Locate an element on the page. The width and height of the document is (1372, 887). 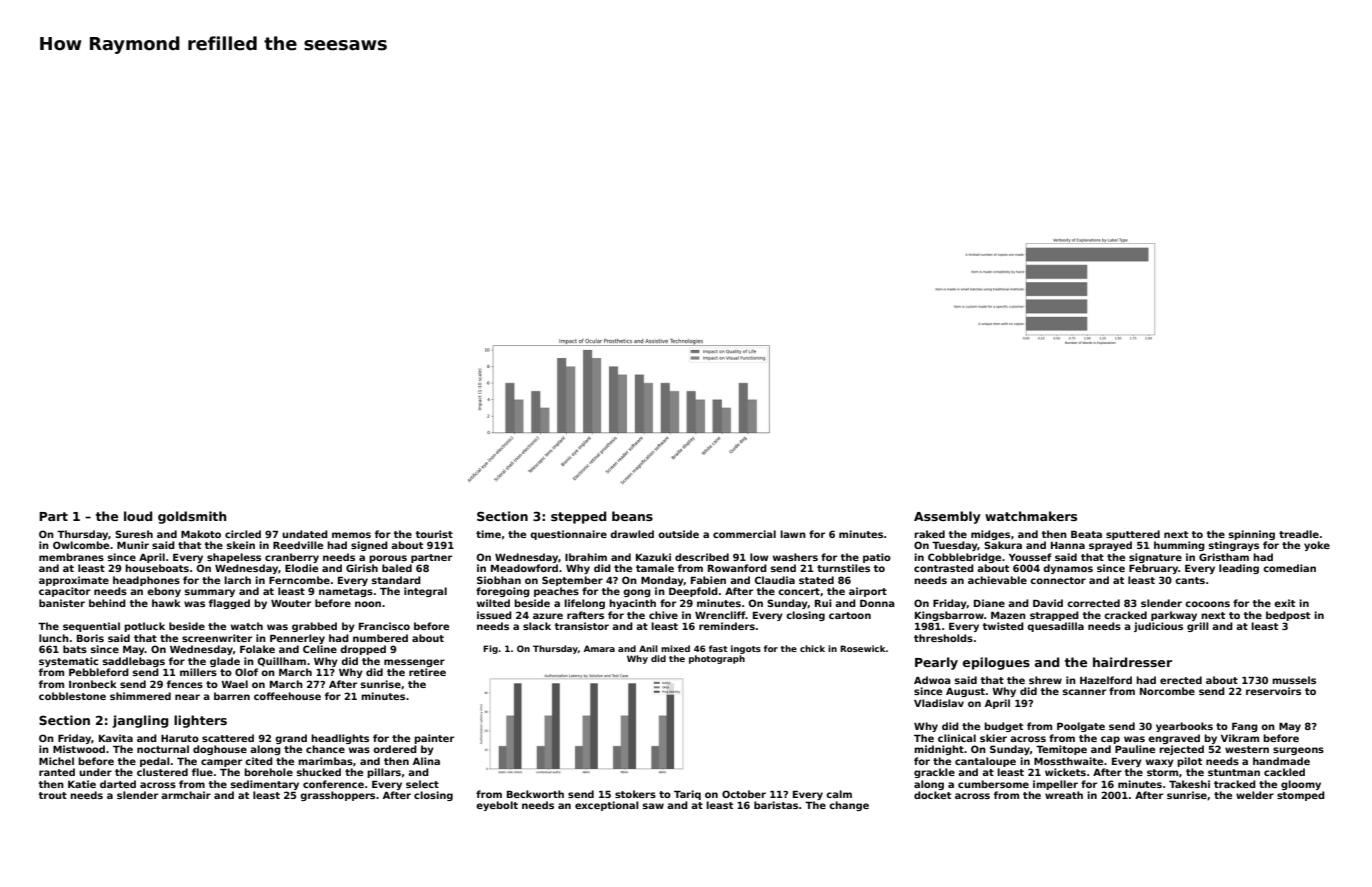
grill is located at coordinates (1198, 627).
